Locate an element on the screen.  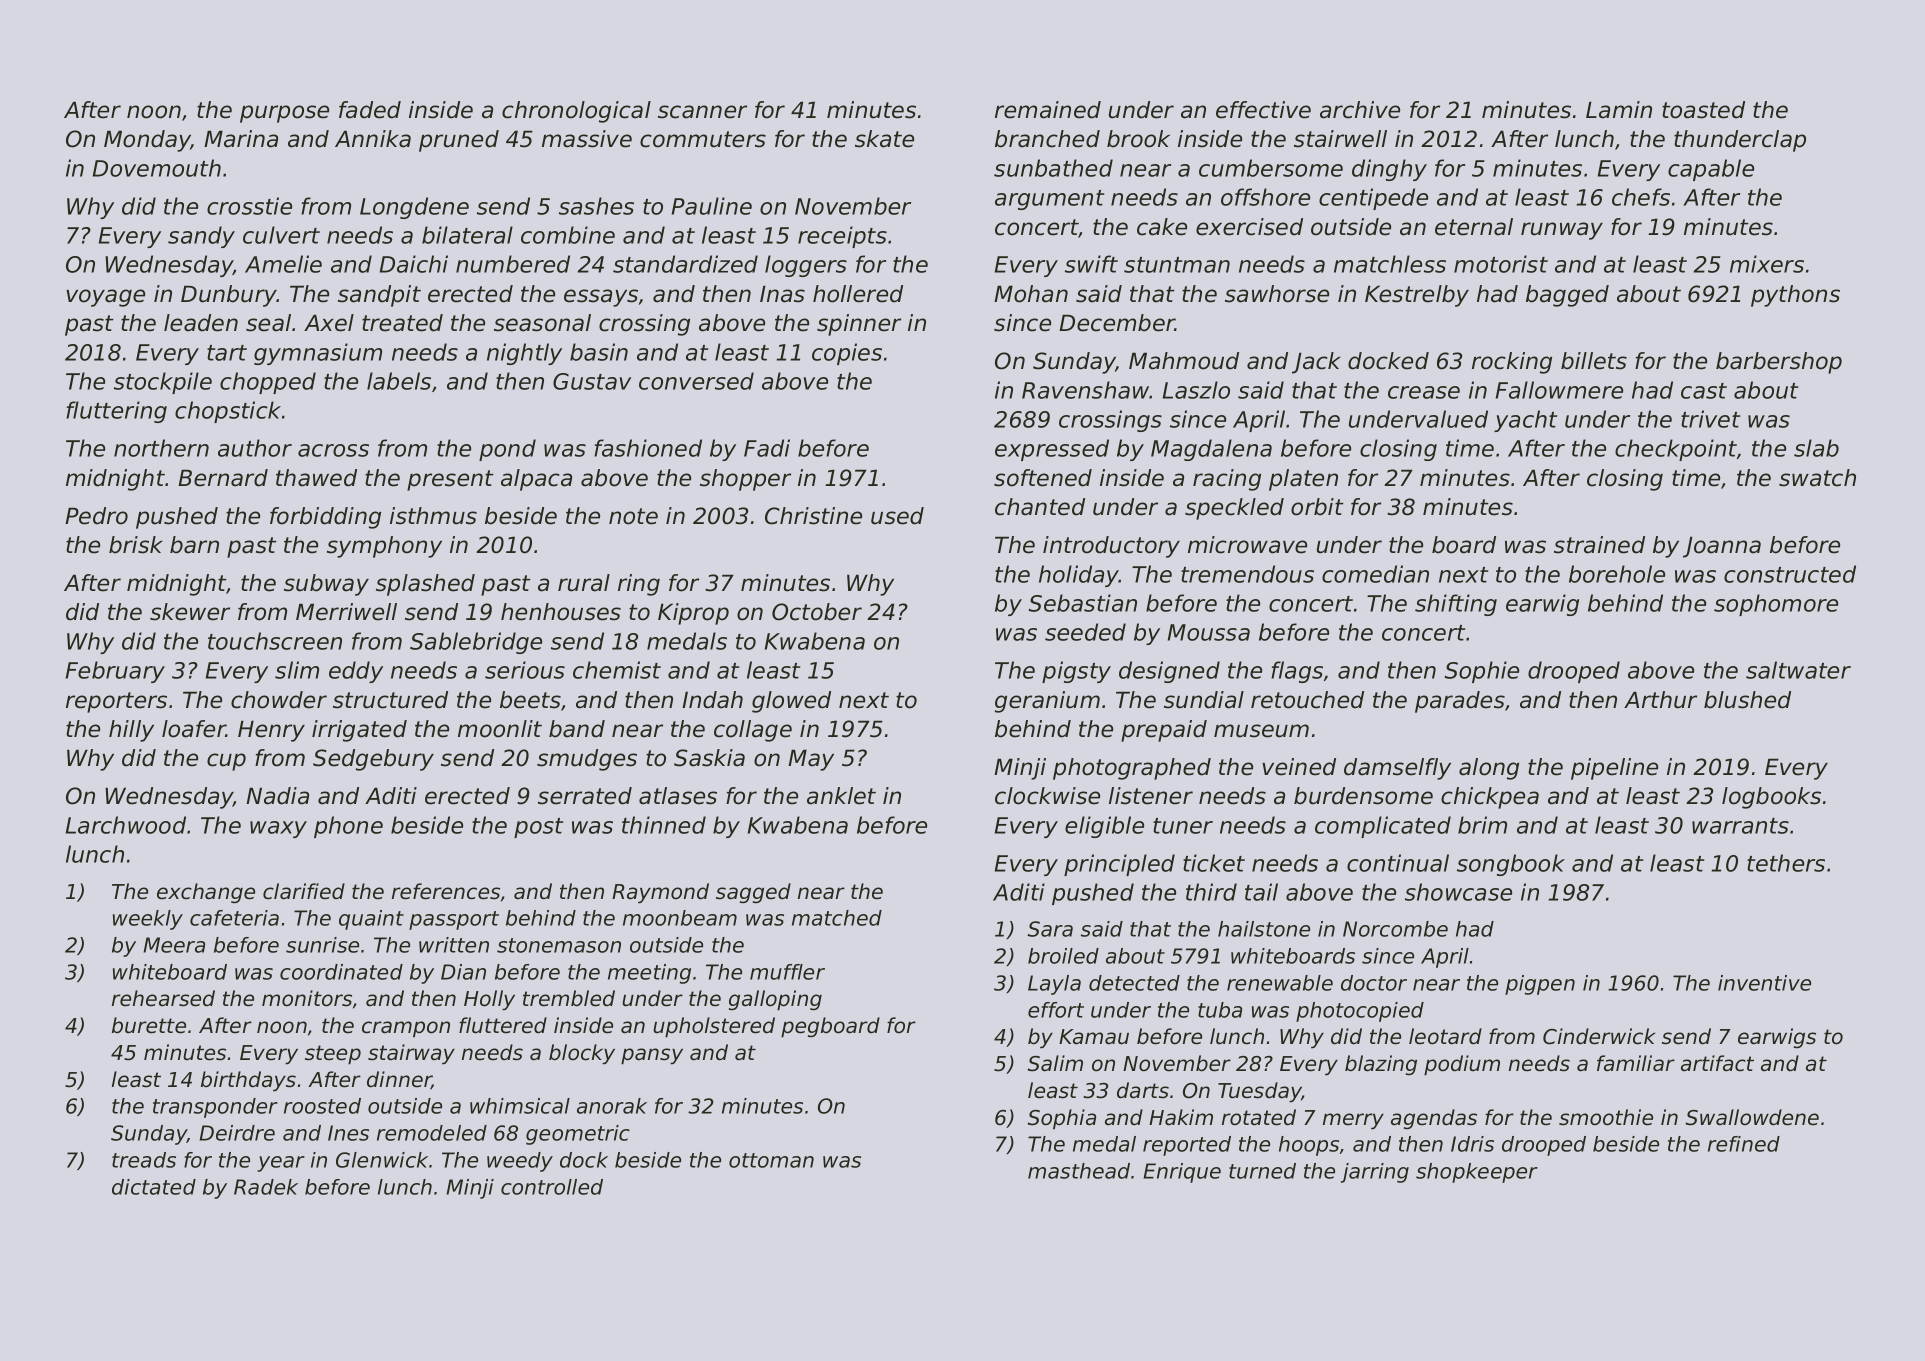
bagged is located at coordinates (1567, 296).
